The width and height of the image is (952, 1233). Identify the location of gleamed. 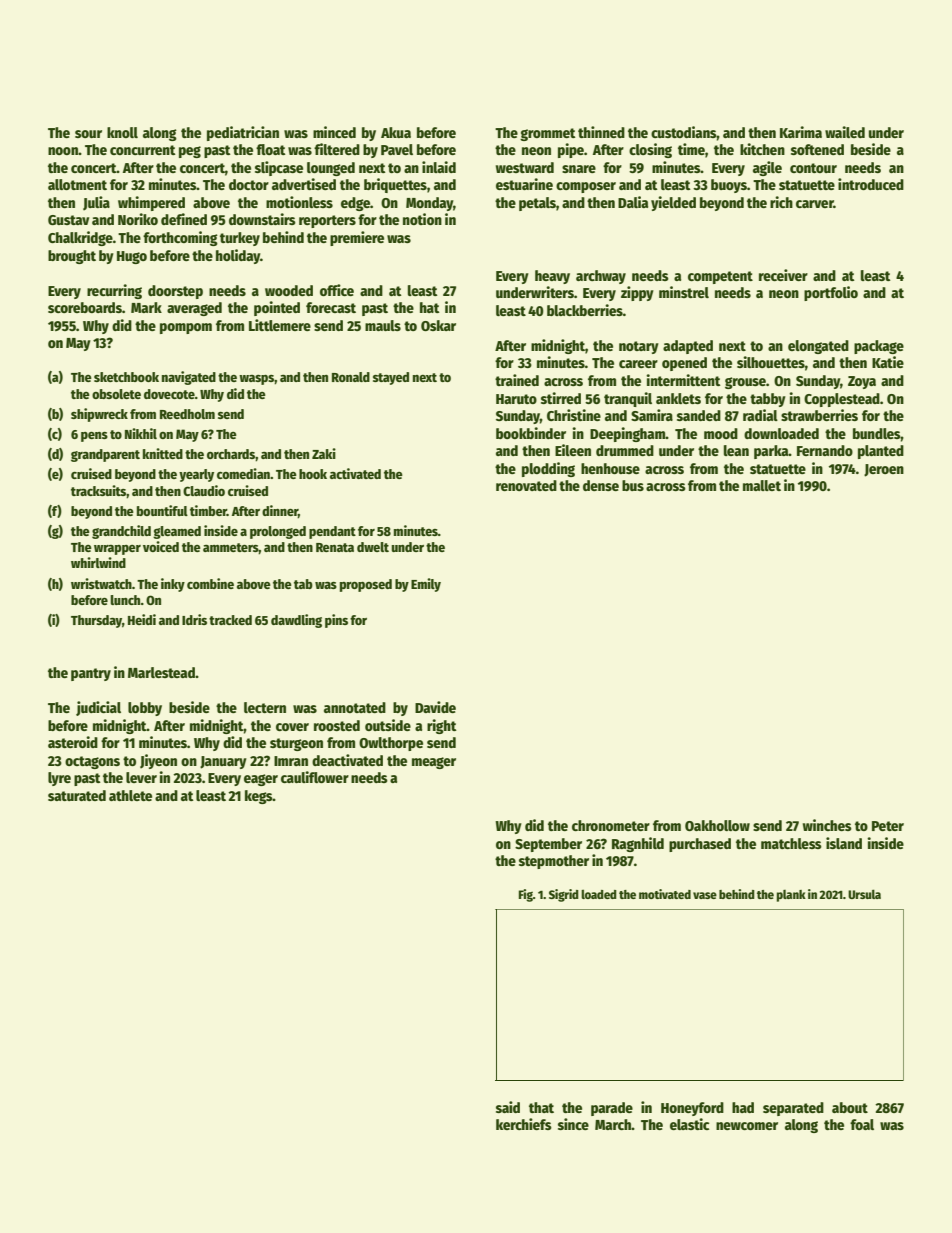
(177, 532).
